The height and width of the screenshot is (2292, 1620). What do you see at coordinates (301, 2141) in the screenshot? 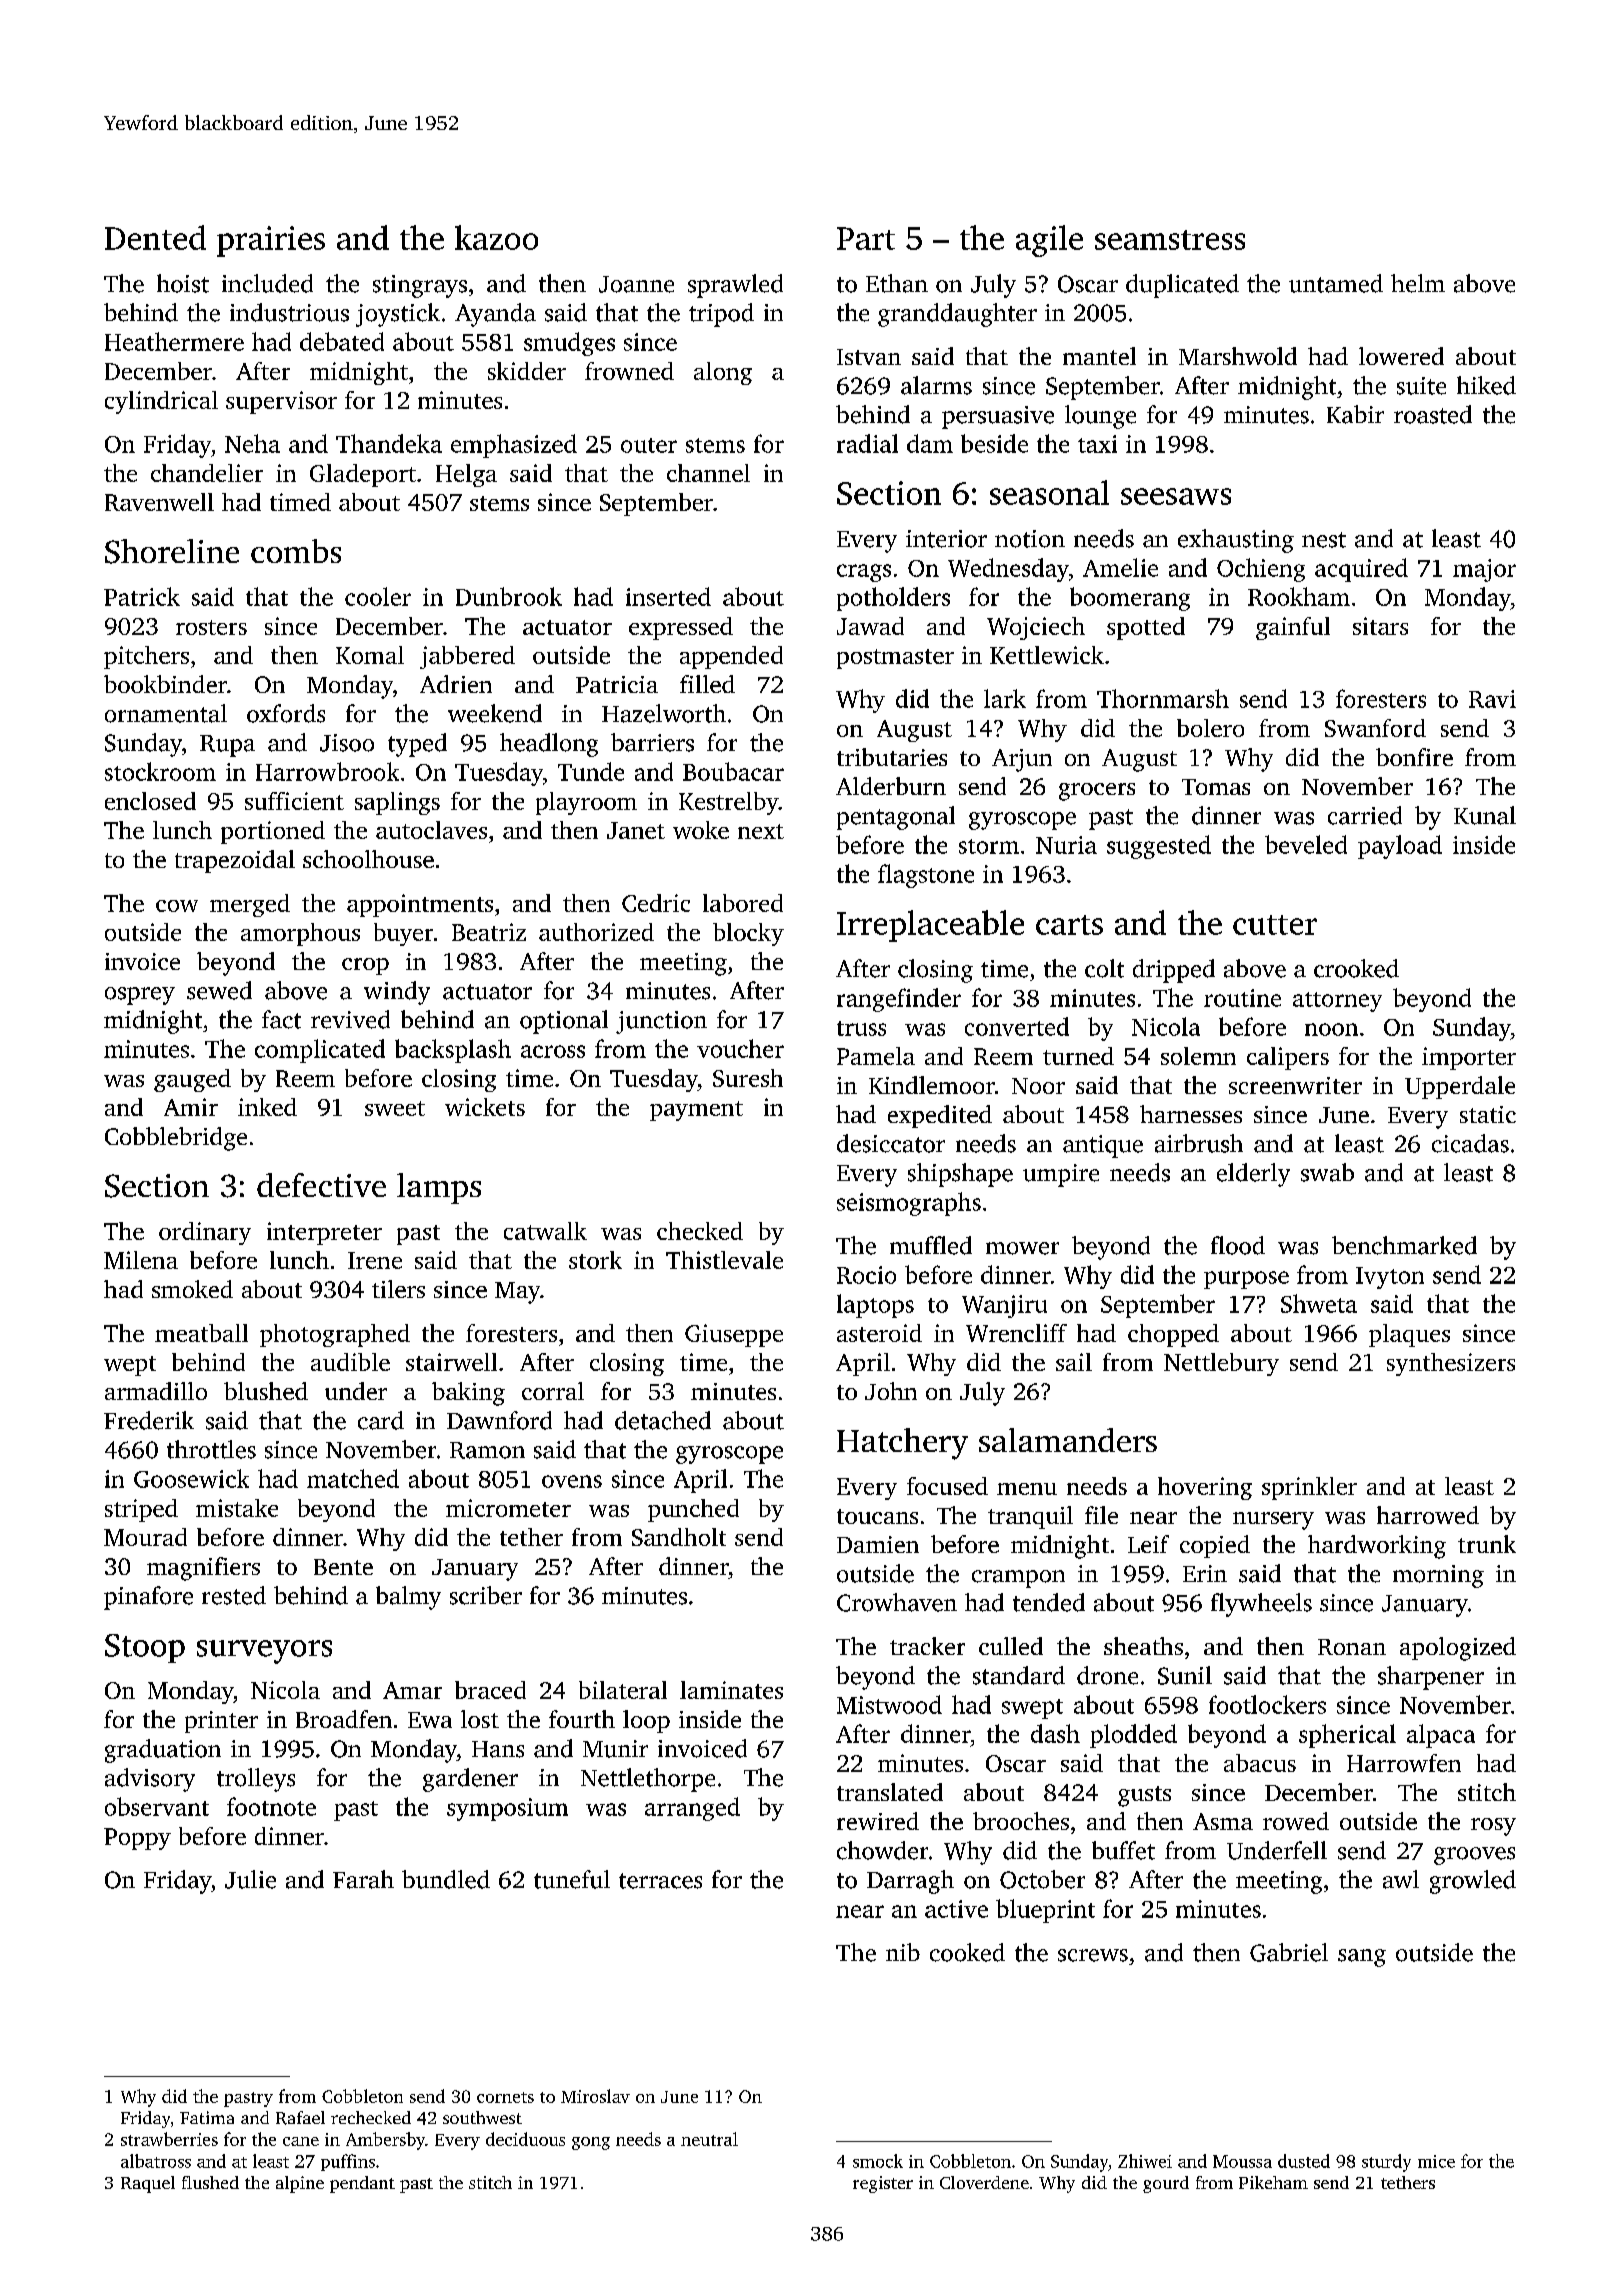
I see `cane` at bounding box center [301, 2141].
